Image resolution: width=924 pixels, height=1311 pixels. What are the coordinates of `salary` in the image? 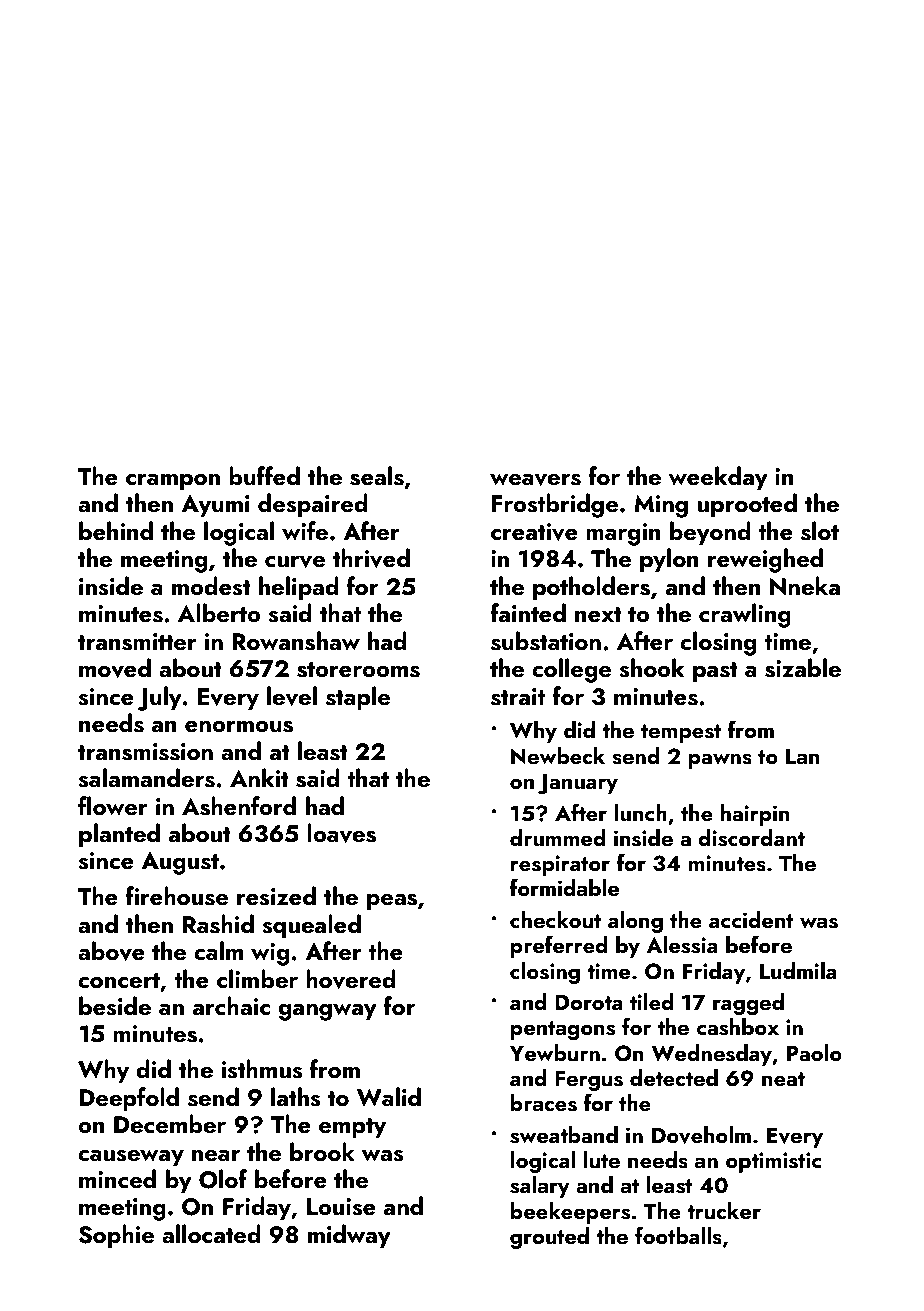 It's located at (540, 1187).
